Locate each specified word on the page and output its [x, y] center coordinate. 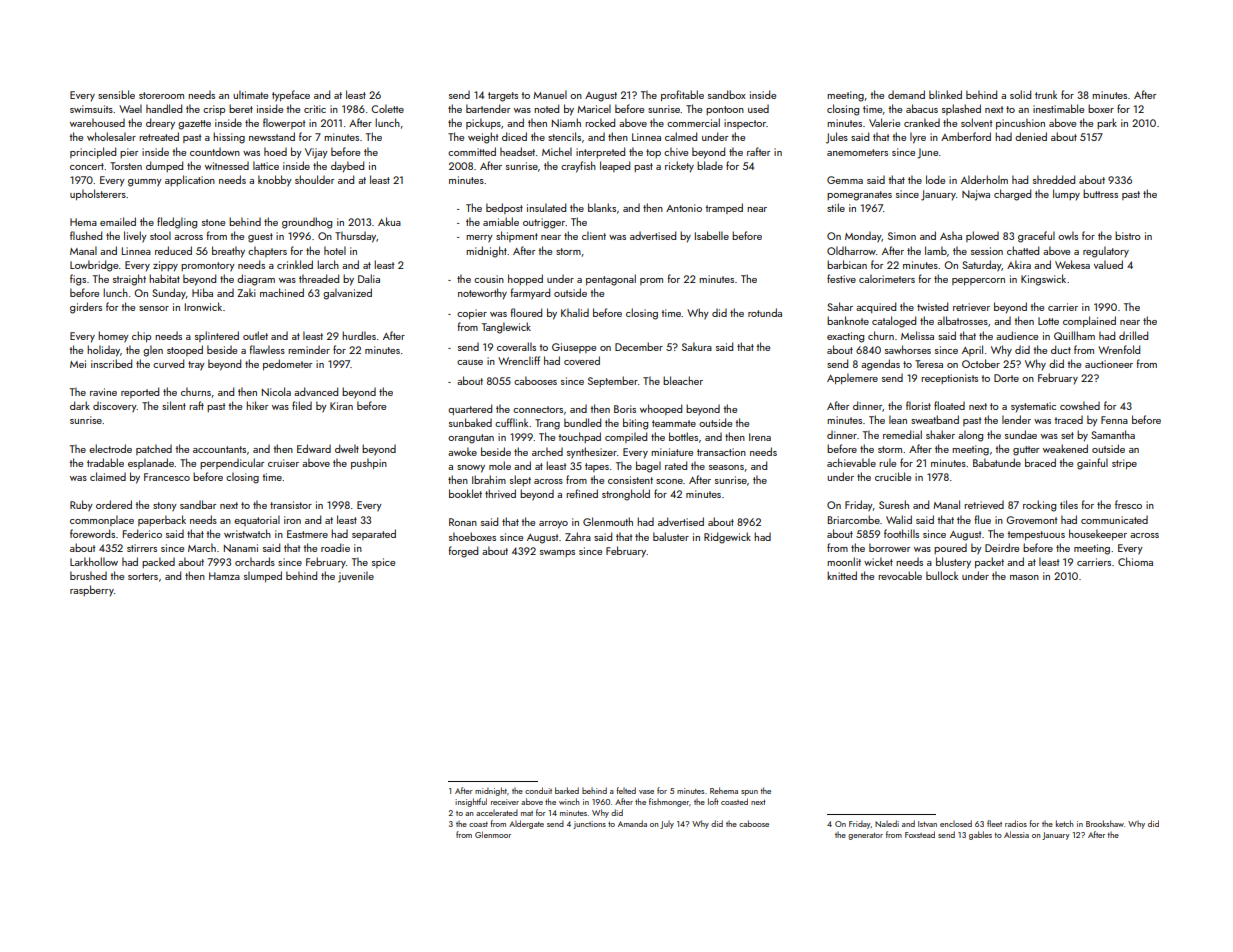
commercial [693, 122]
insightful [471, 802]
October [981, 363]
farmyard [530, 294]
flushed [86, 235]
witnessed [227, 166]
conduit [538, 790]
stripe [1124, 464]
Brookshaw [1105, 823]
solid [1020, 94]
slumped [263, 576]
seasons [726, 467]
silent [174, 405]
